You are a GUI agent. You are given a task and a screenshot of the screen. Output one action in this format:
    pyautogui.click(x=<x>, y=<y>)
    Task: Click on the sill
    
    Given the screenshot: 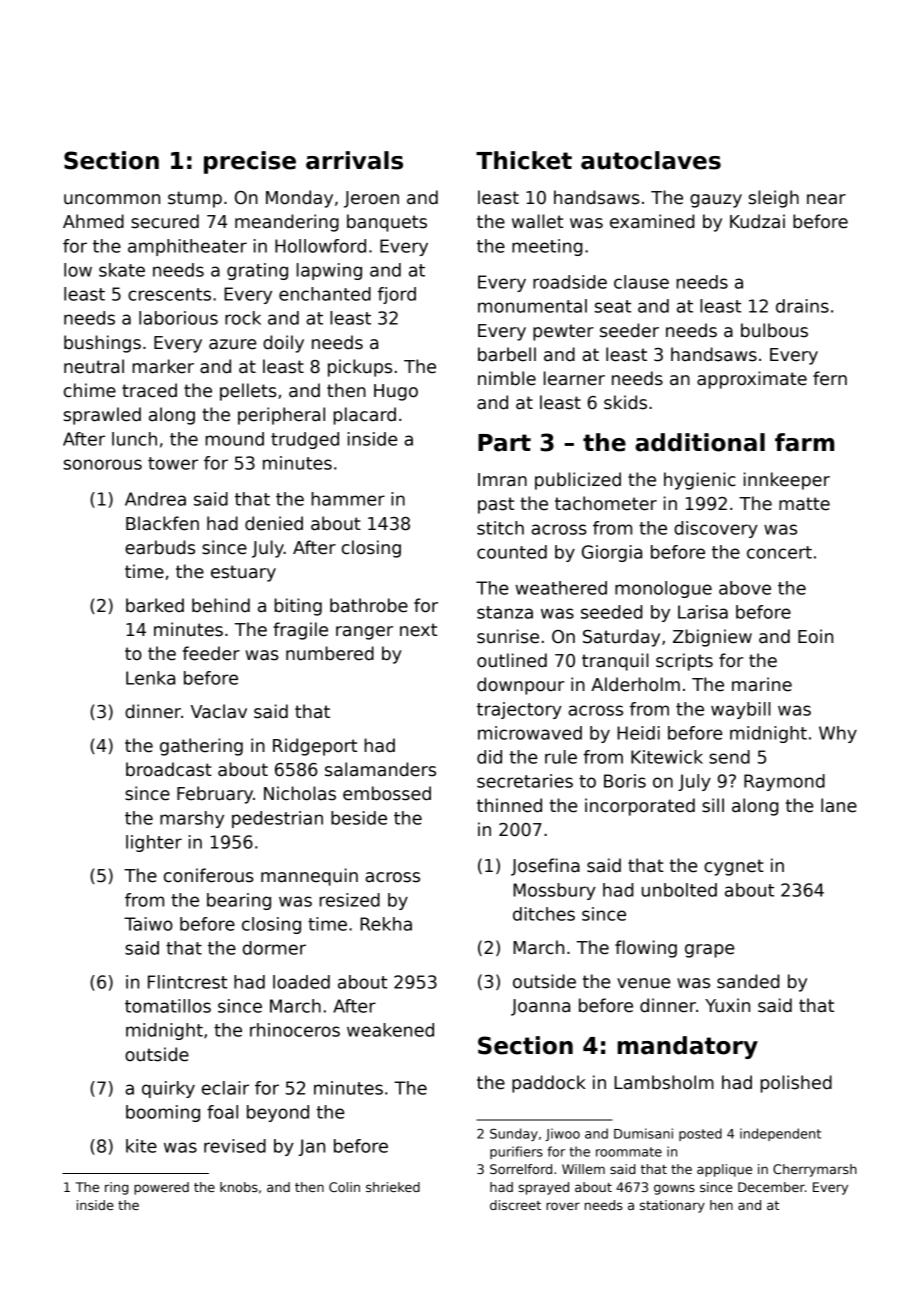 What is the action you would take?
    pyautogui.click(x=713, y=805)
